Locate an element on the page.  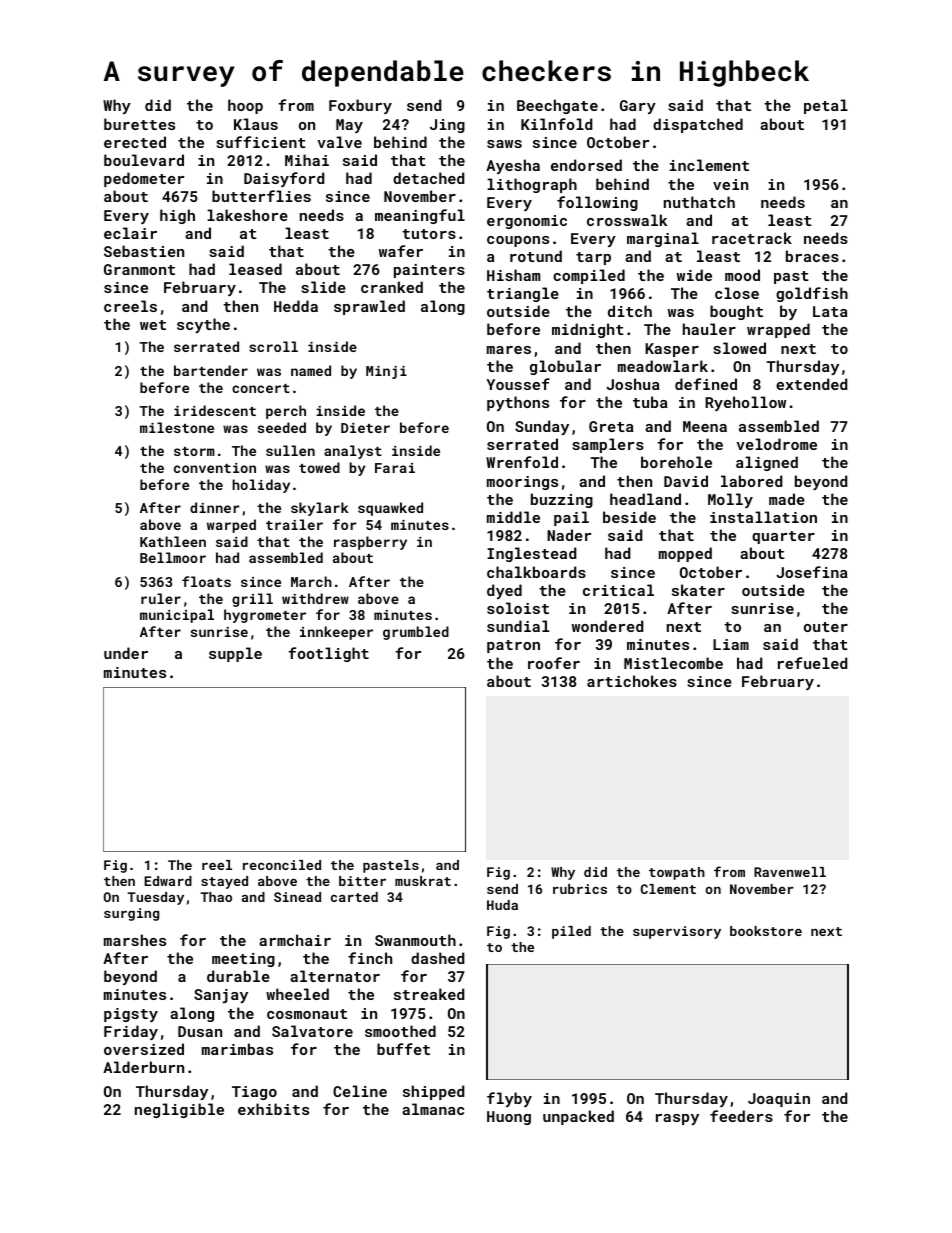
bookstore is located at coordinates (766, 931).
